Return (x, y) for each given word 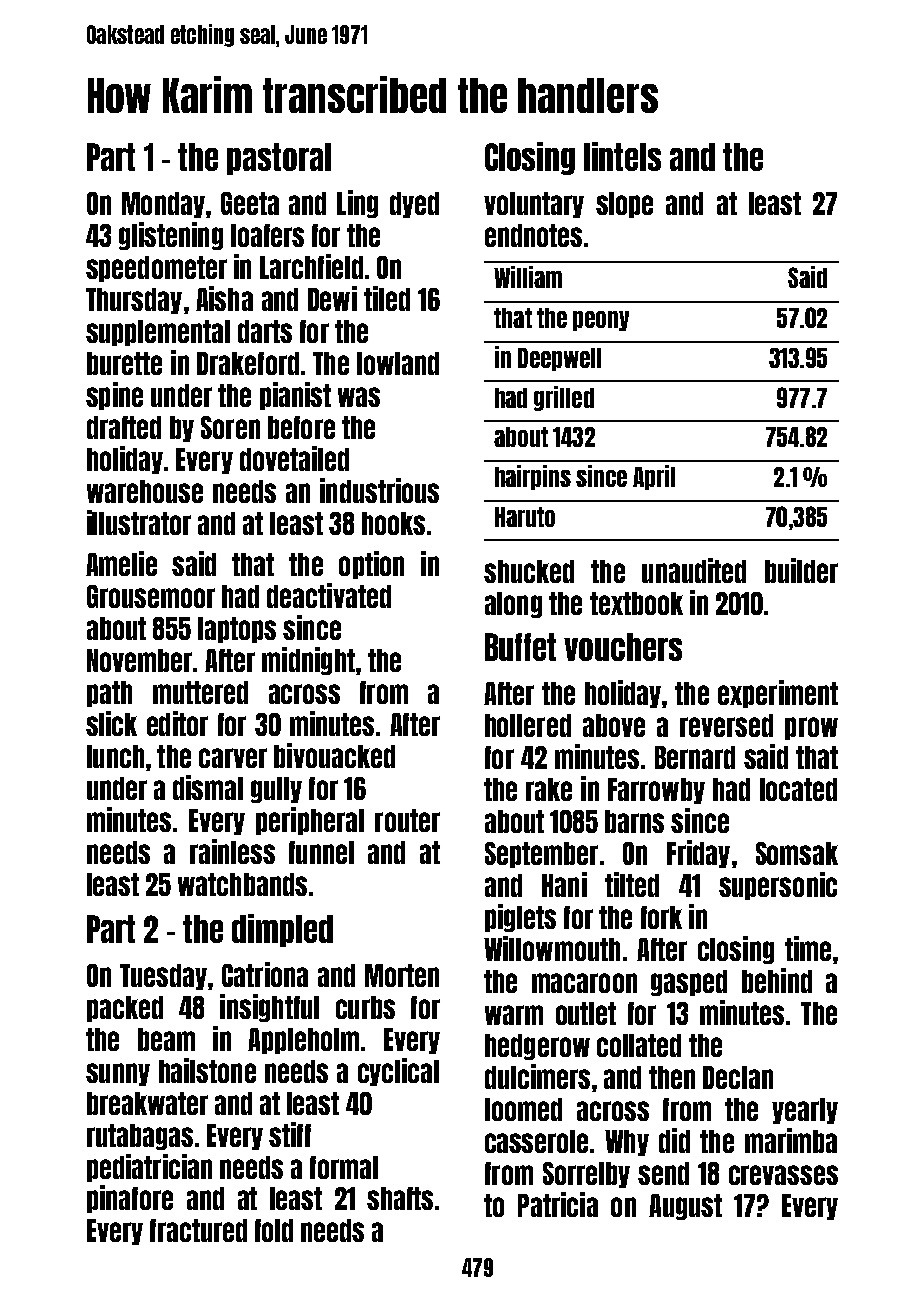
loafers (267, 235)
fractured (198, 1230)
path (109, 694)
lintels (622, 156)
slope (624, 205)
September (541, 855)
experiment (778, 694)
